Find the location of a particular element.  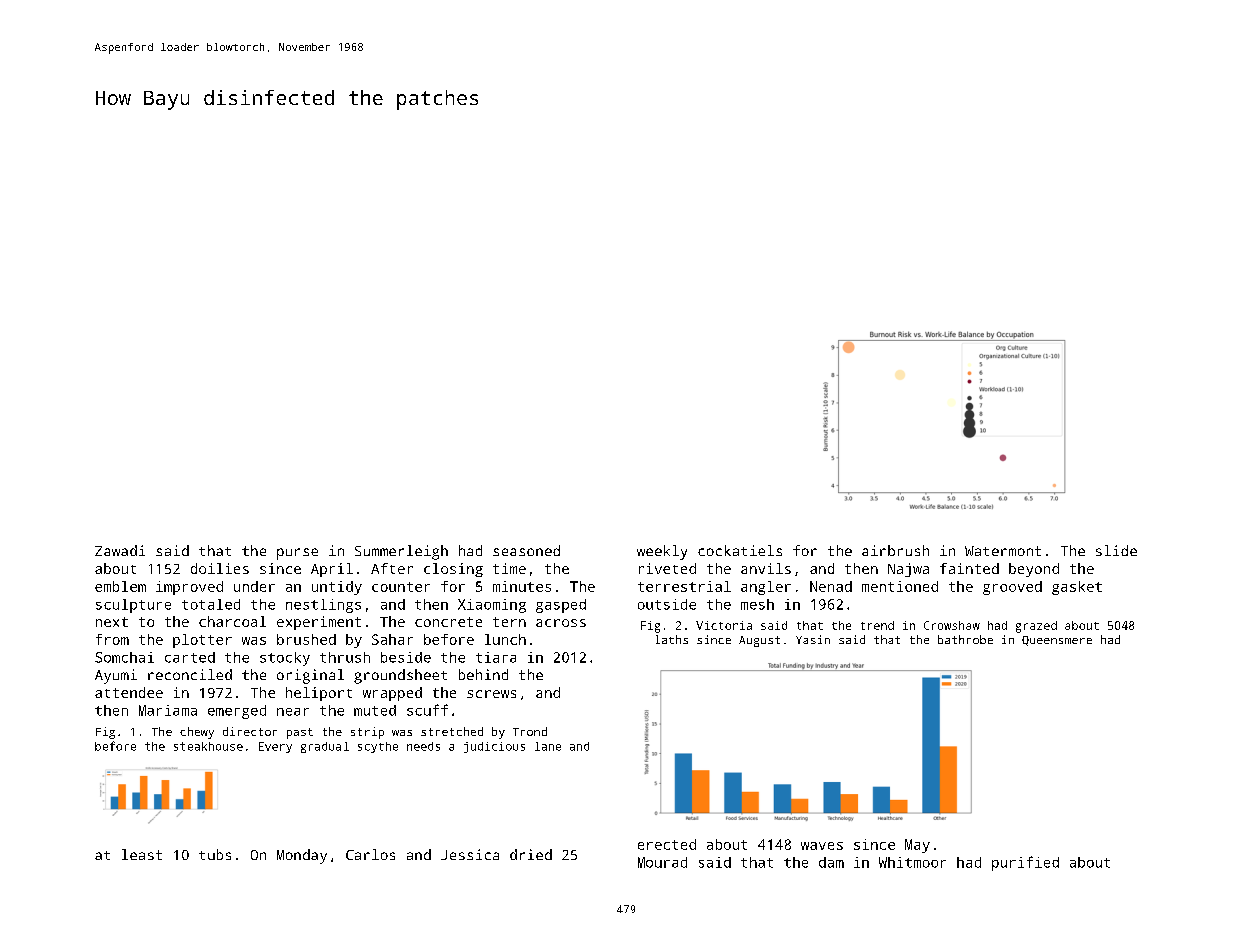

doilies is located at coordinates (220, 568).
